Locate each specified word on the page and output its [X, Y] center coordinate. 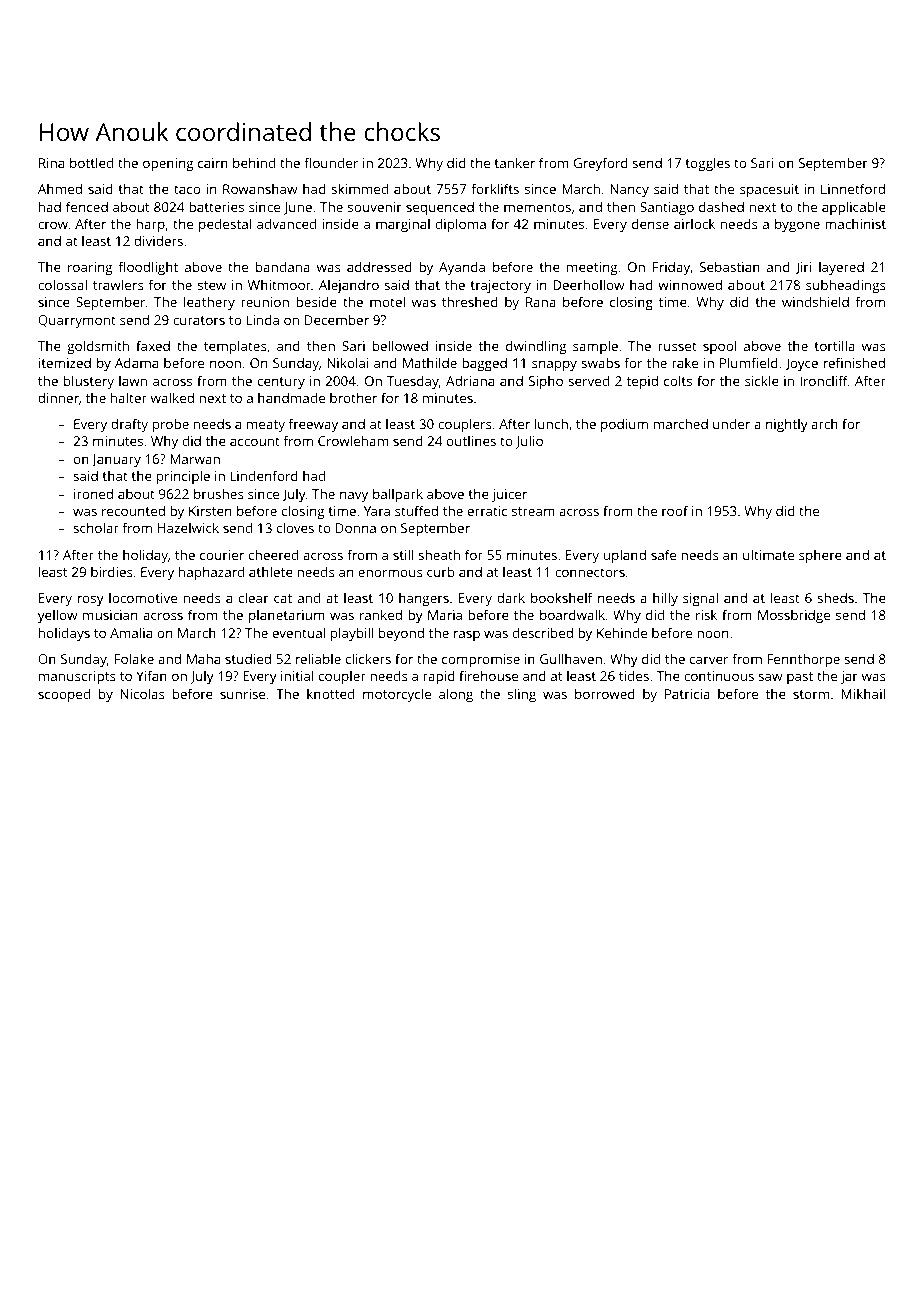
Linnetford [853, 188]
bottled [91, 162]
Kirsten [210, 511]
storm [811, 694]
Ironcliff [824, 380]
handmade [291, 397]
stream [533, 511]
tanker [514, 162]
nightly [787, 425]
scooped [64, 695]
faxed [153, 345]
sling [522, 695]
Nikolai [348, 362]
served [588, 380]
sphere [820, 556]
